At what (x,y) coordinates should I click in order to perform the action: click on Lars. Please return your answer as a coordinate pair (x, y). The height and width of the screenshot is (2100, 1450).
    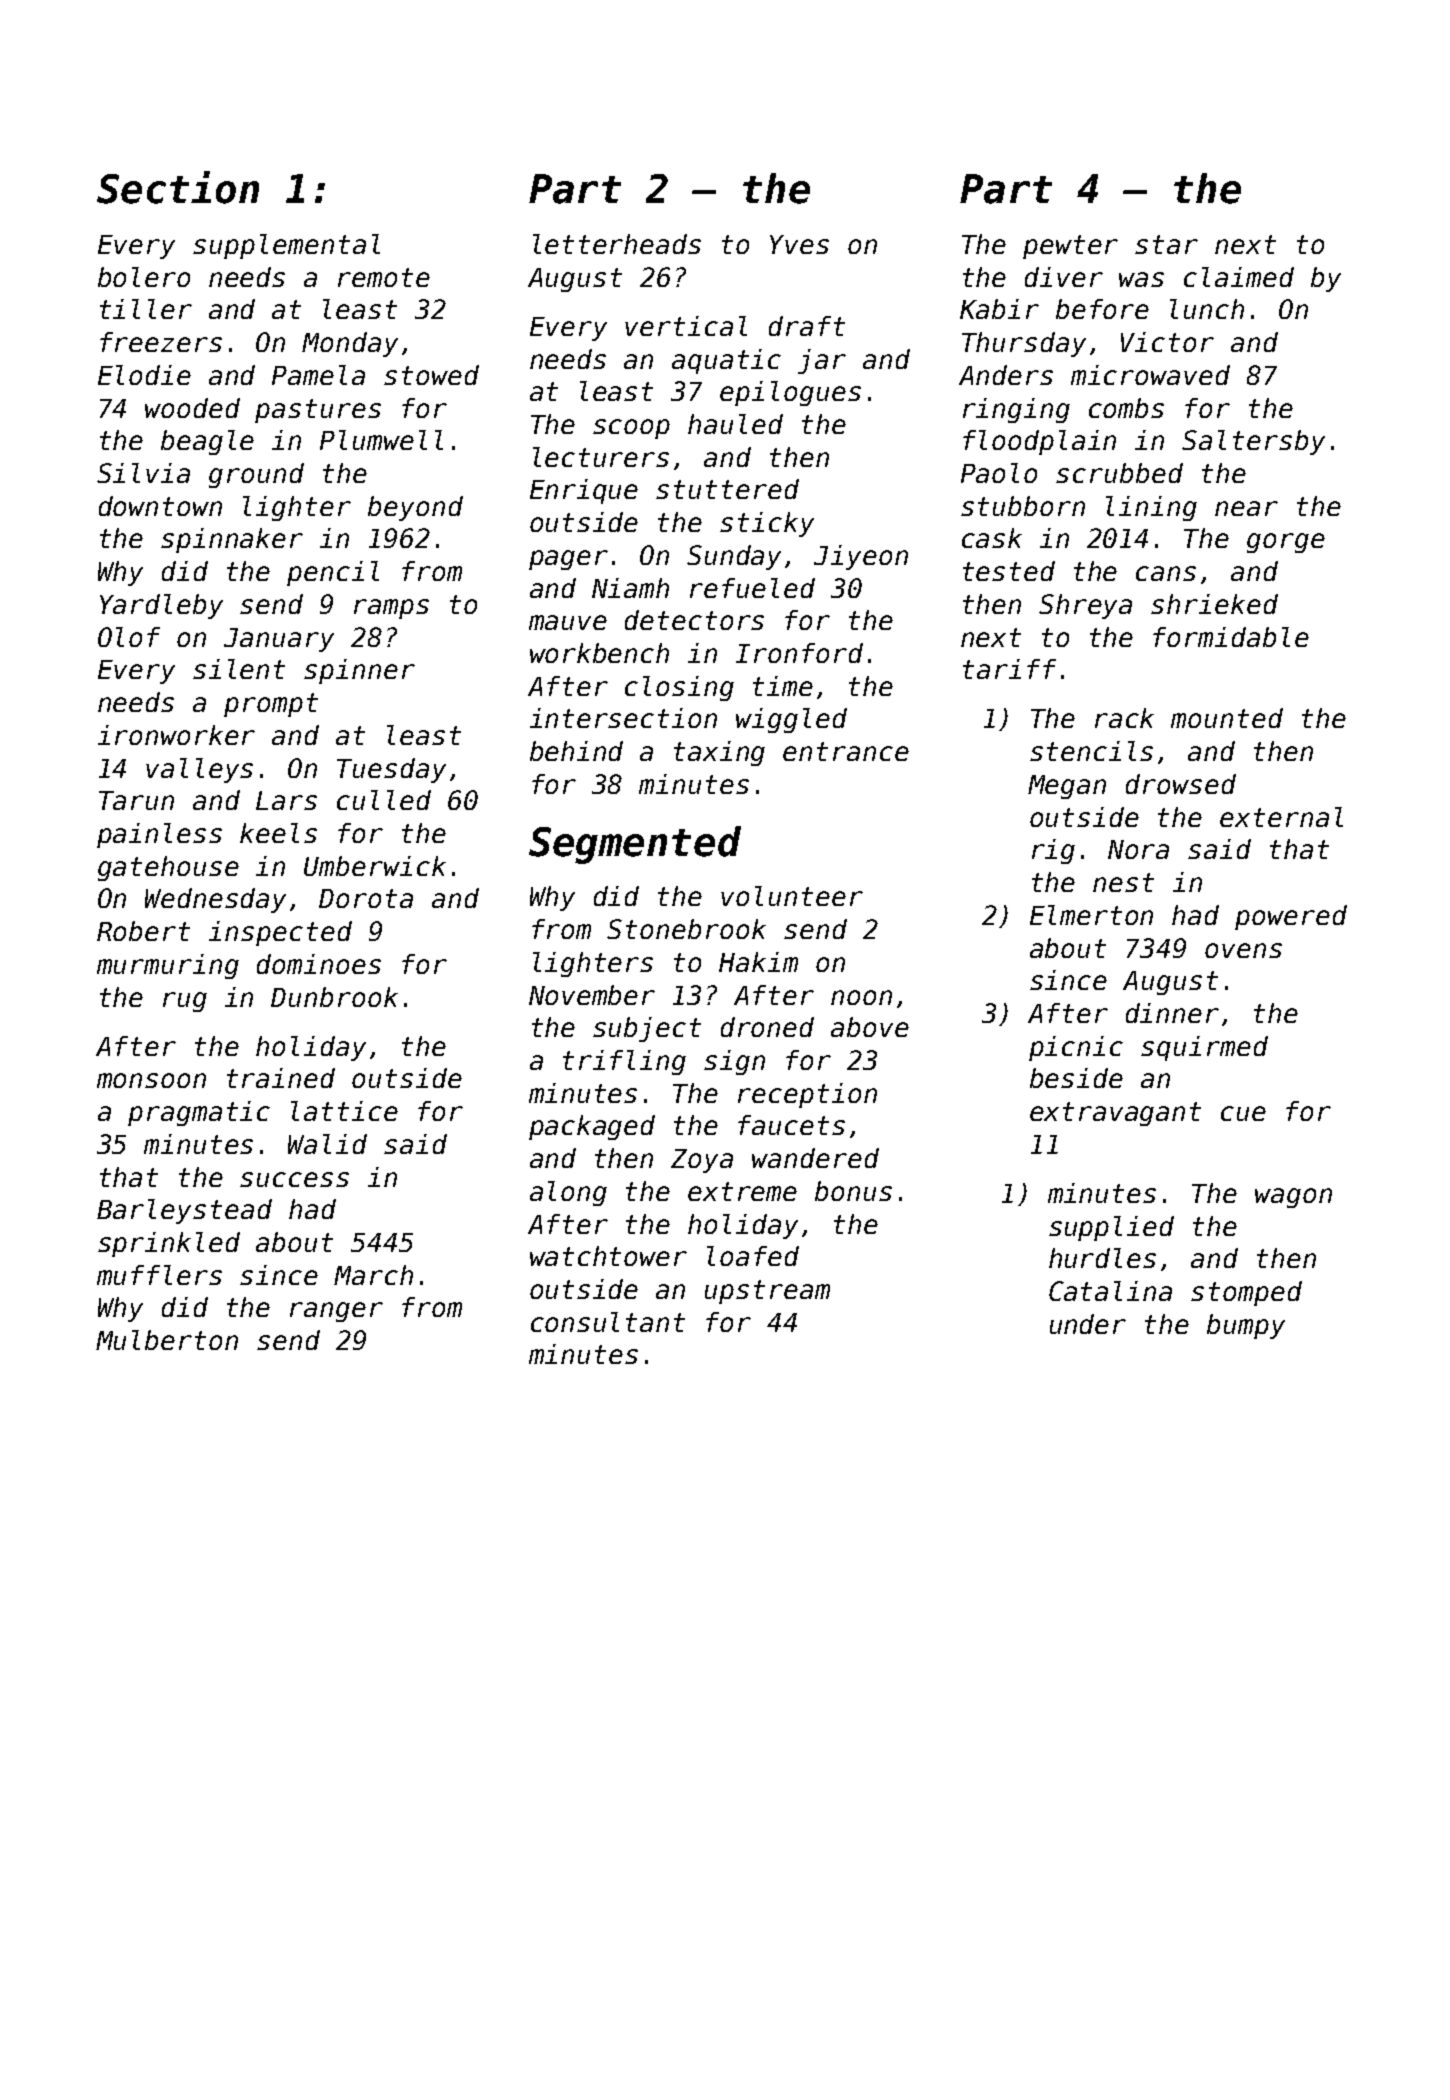
    Looking at the image, I should click on (286, 800).
